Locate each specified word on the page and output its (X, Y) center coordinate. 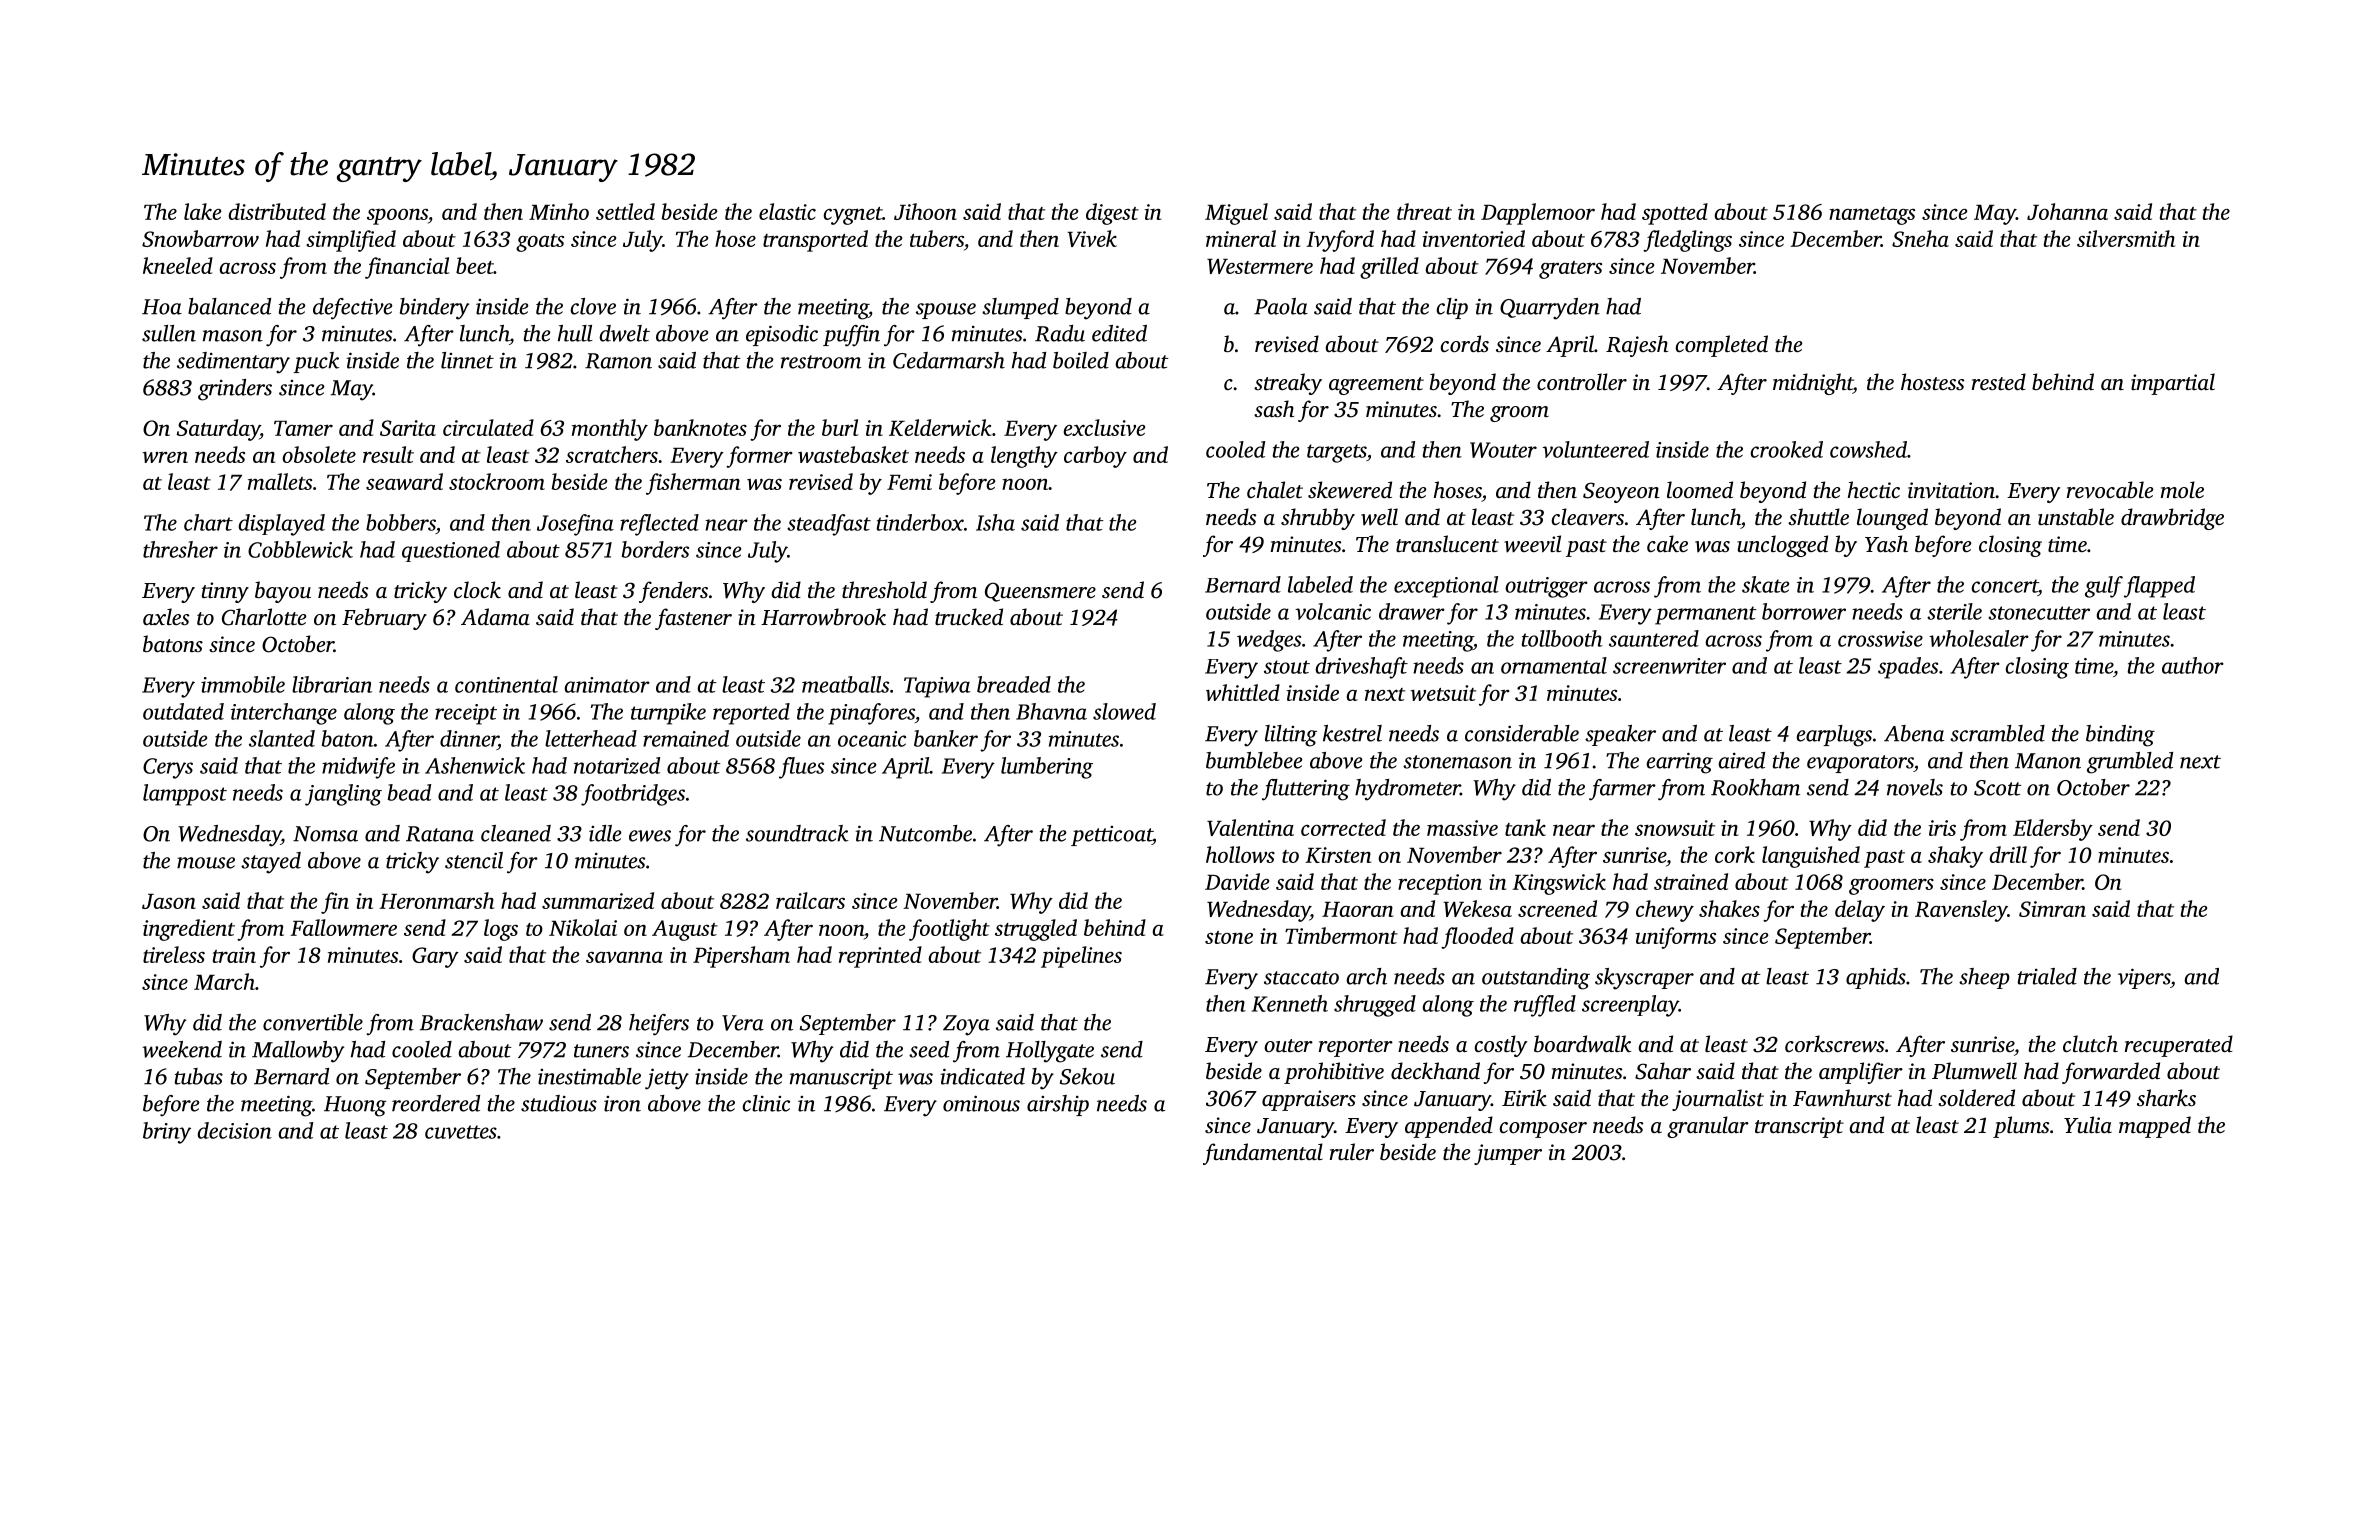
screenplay (1630, 1006)
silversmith (2126, 238)
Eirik (1524, 1097)
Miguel (1236, 214)
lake (202, 211)
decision (234, 1130)
